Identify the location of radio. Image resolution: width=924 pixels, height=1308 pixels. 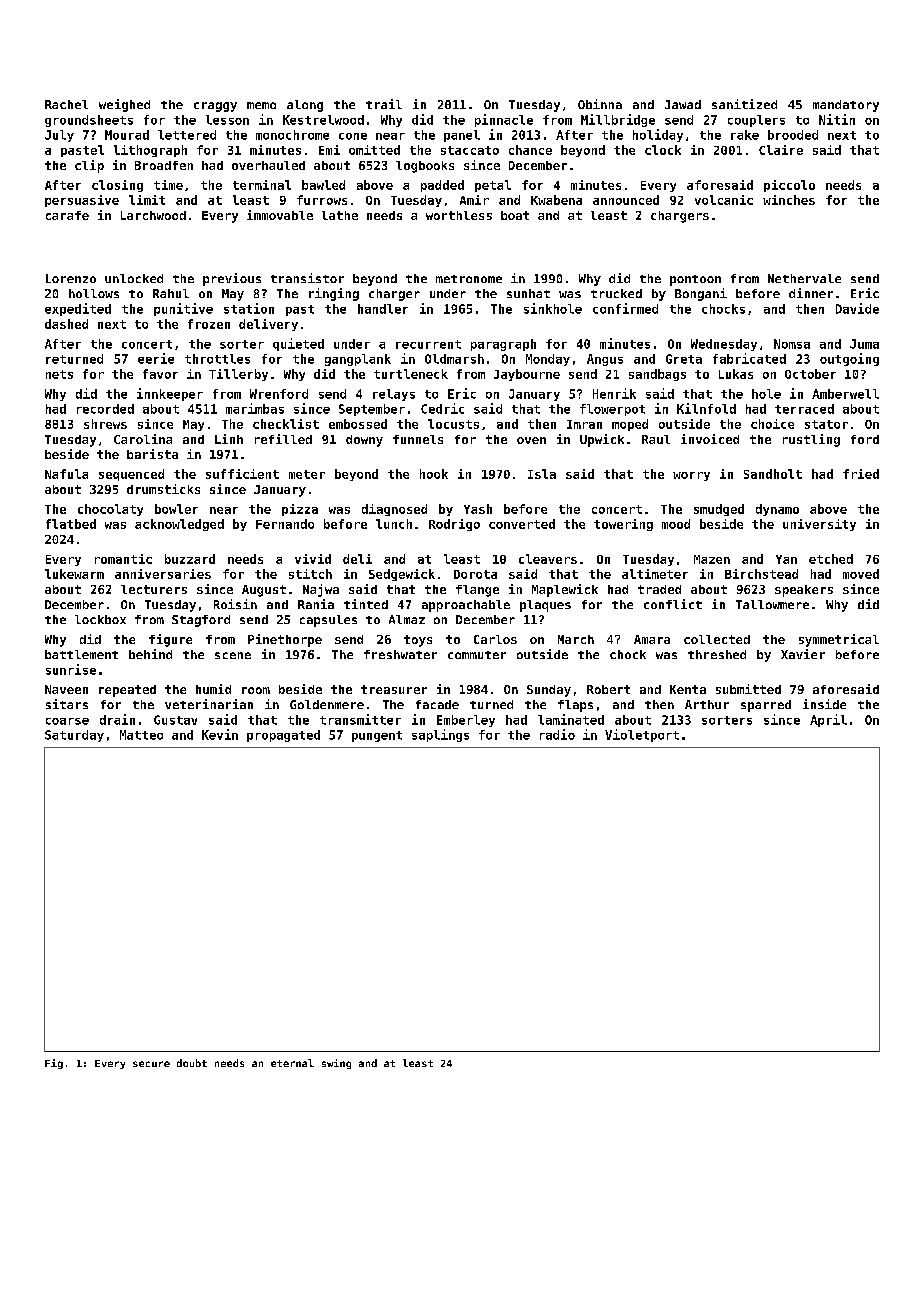
(557, 734).
